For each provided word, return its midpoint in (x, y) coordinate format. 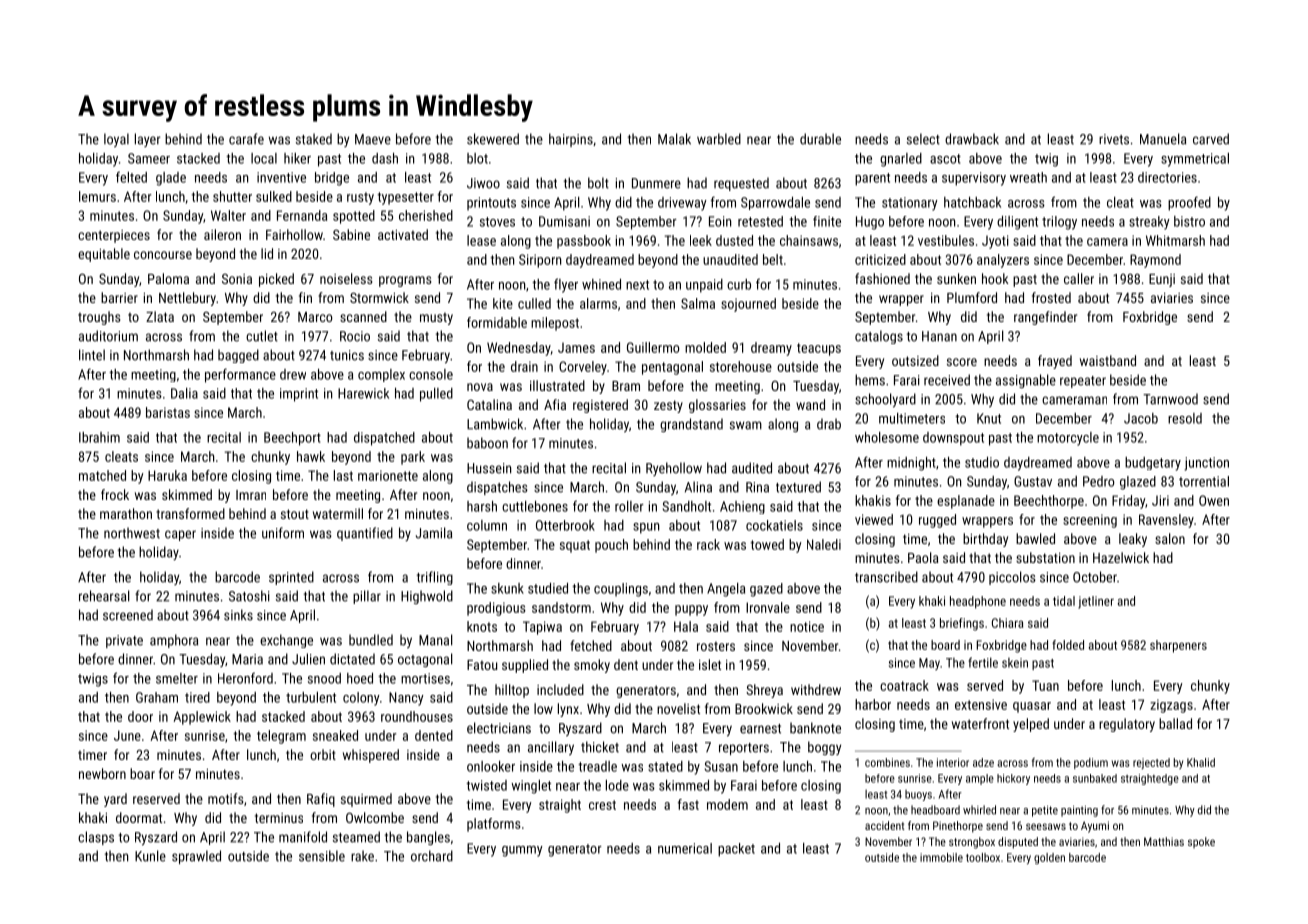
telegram (281, 737)
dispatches (497, 488)
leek (701, 240)
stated (665, 766)
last (343, 475)
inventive (281, 177)
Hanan (939, 336)
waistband (1108, 360)
